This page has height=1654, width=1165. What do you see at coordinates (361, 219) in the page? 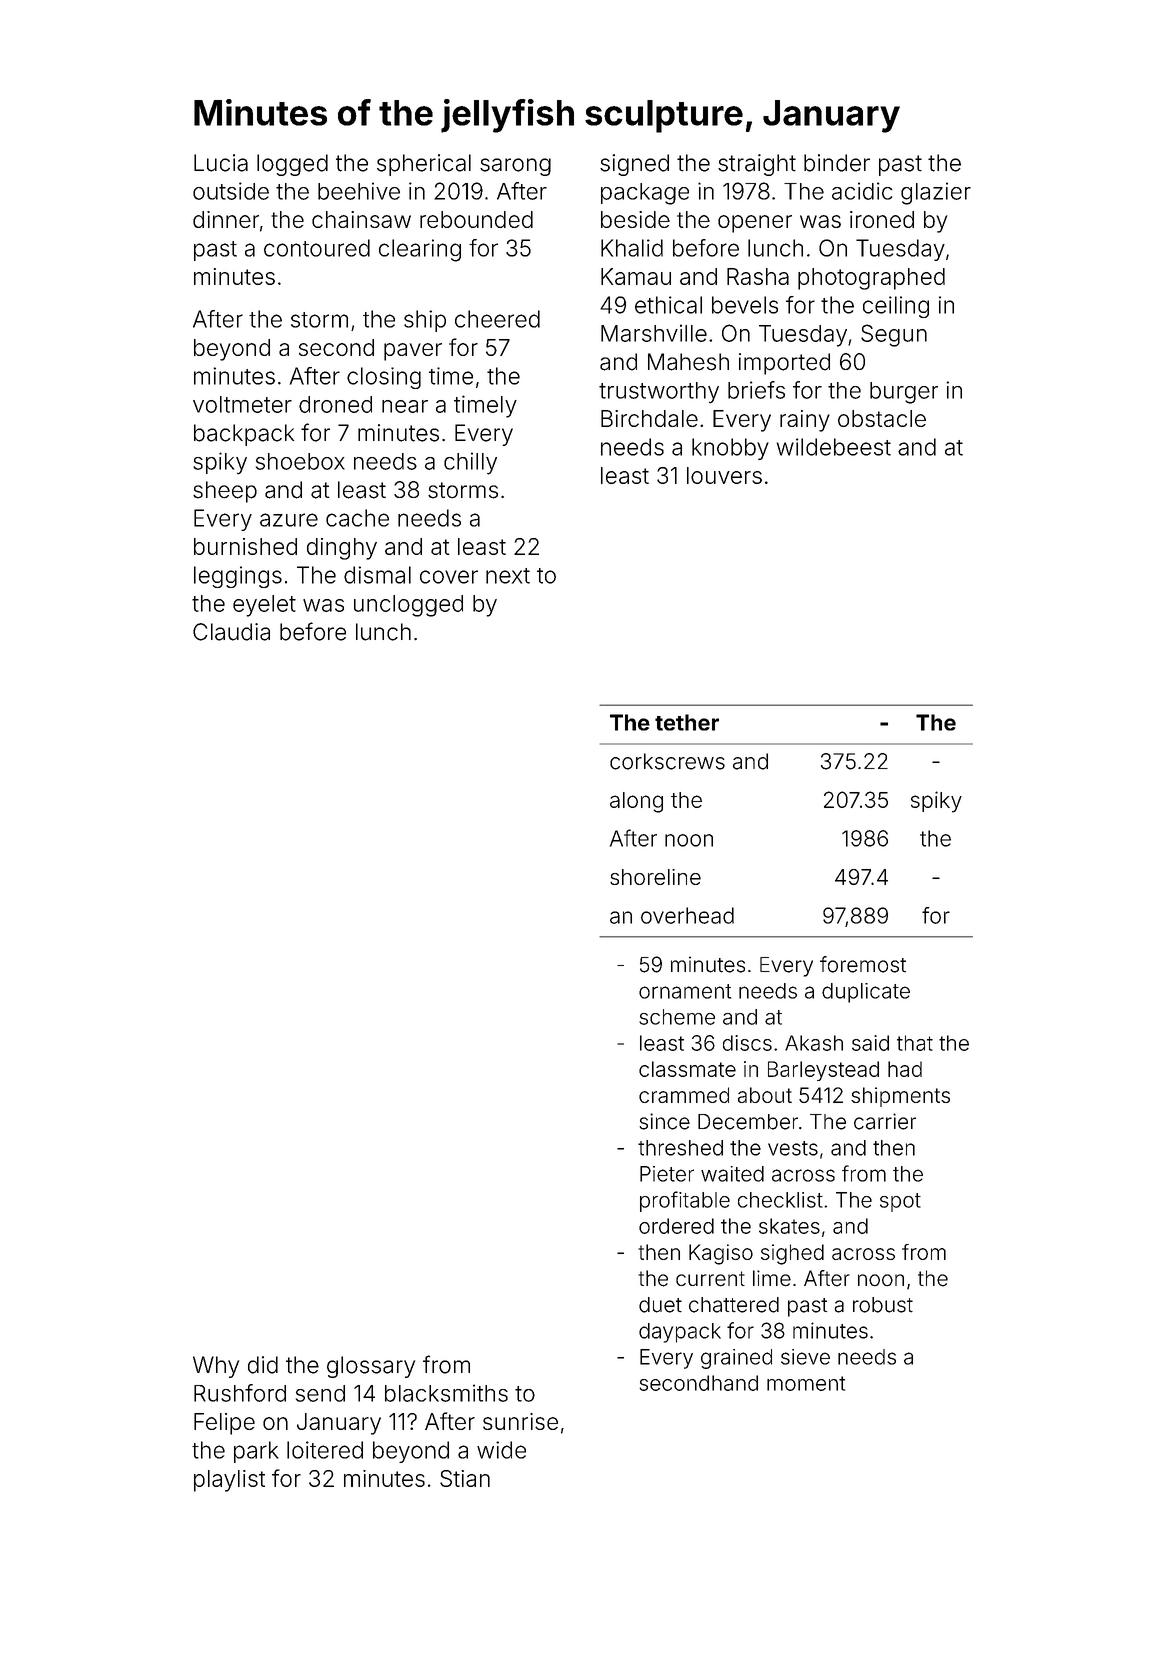
I see `chainsaw` at bounding box center [361, 219].
